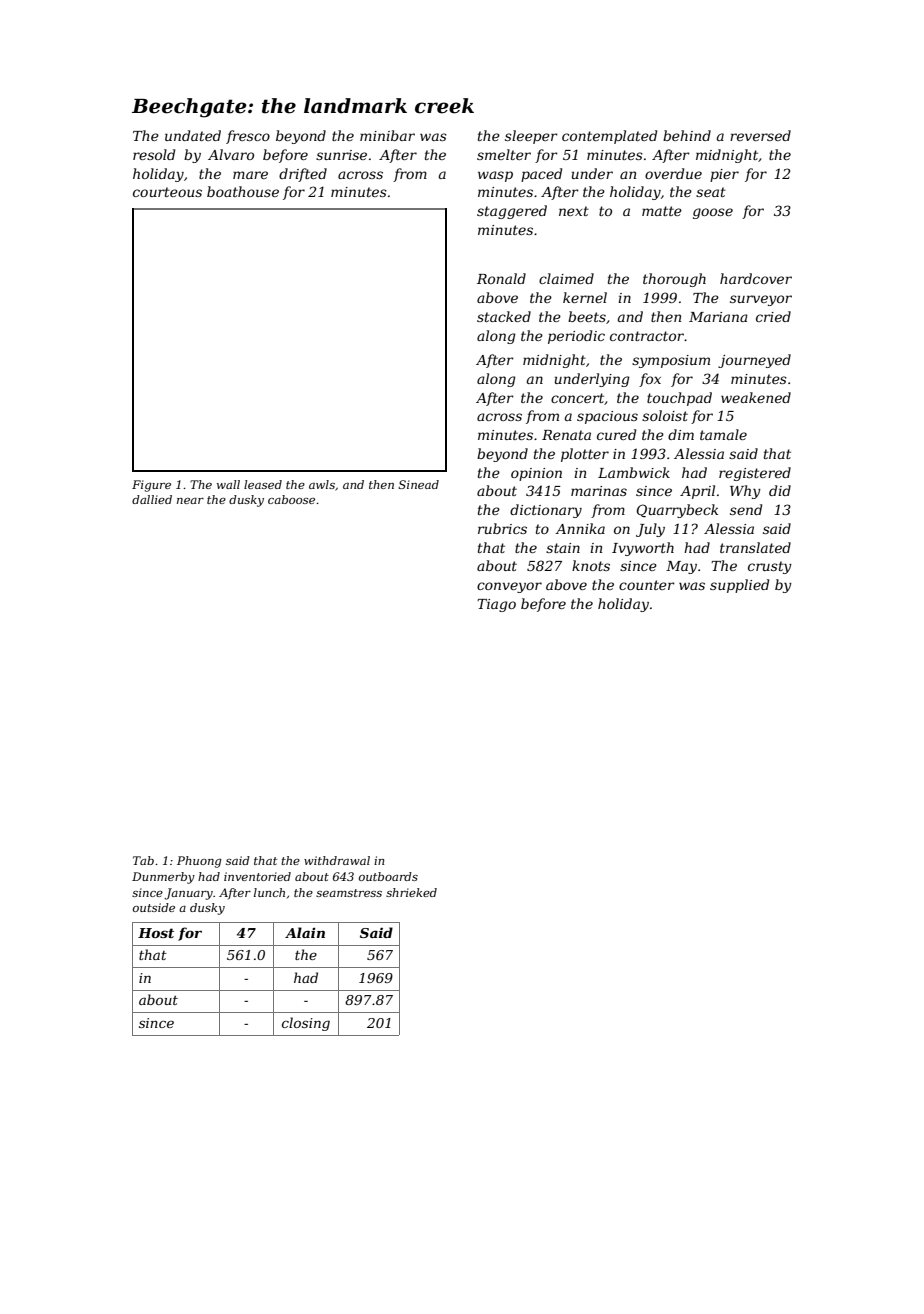 This document has height=1314, width=924. What do you see at coordinates (306, 1024) in the document?
I see `closing` at bounding box center [306, 1024].
